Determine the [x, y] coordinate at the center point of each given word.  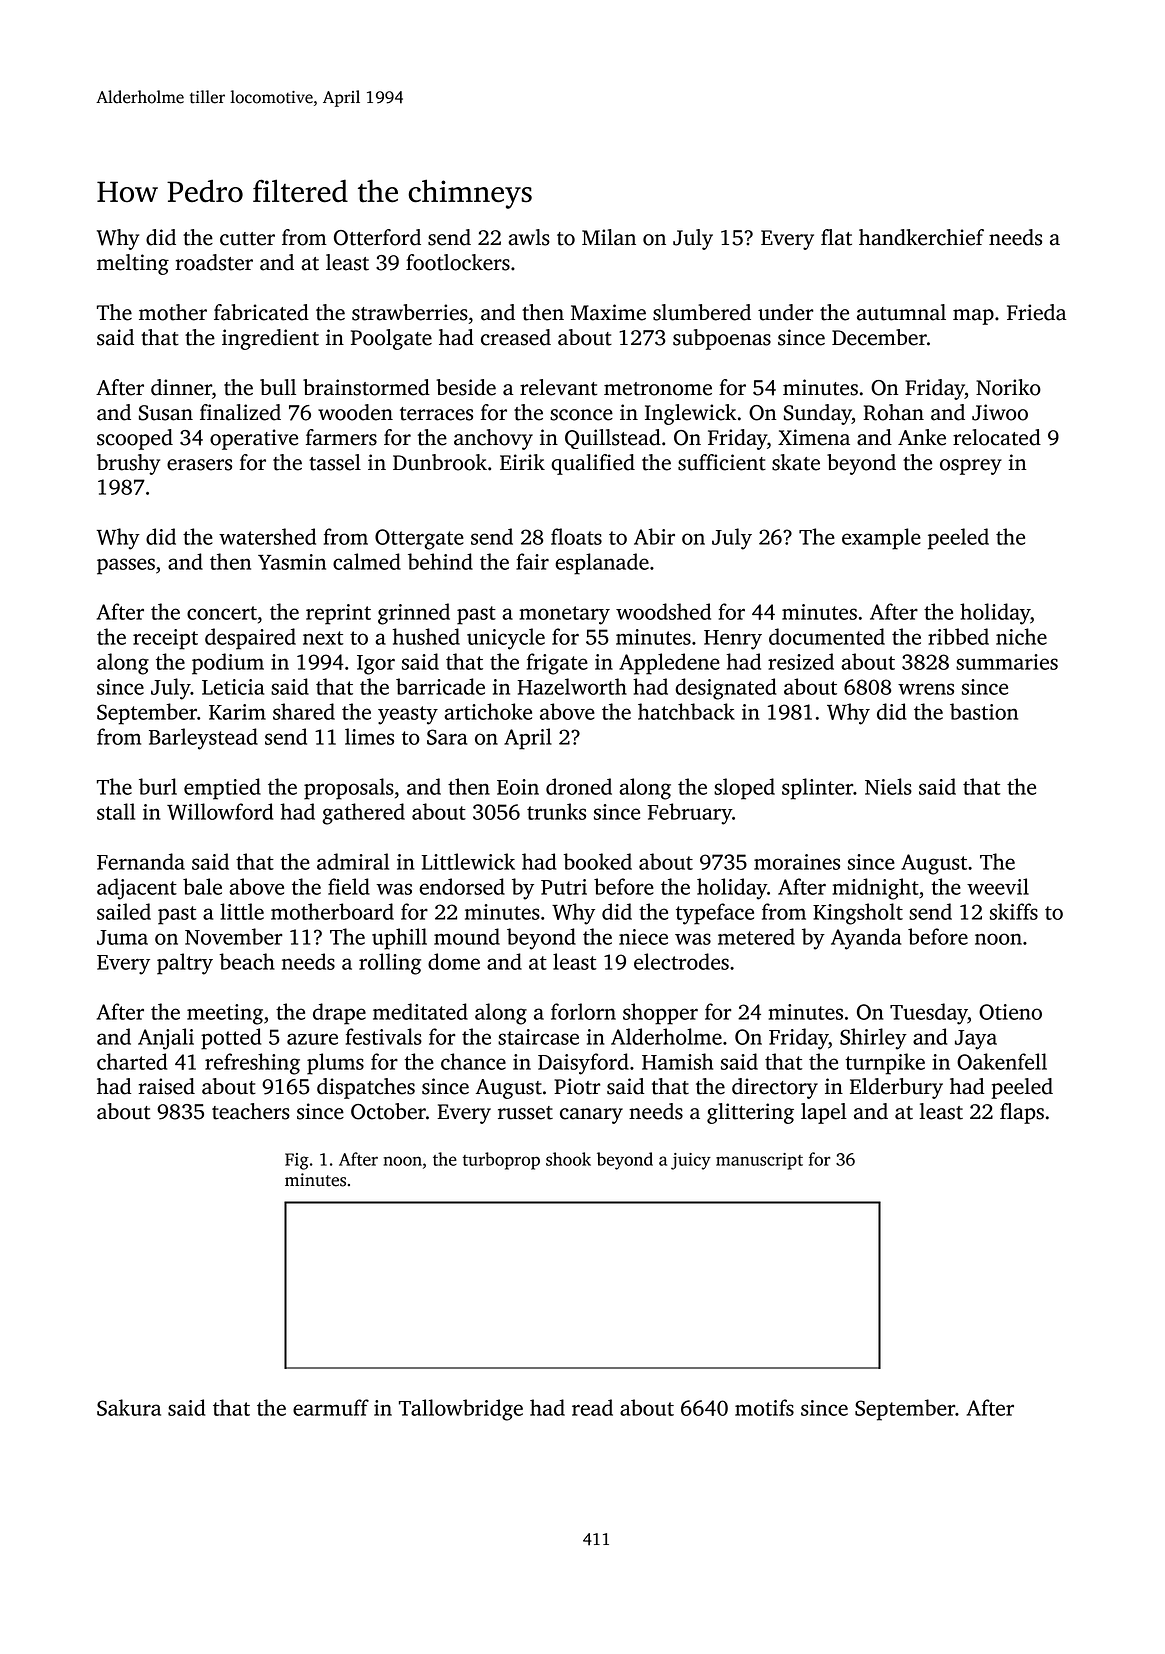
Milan [609, 237]
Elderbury [896, 1088]
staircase [538, 1037]
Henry [733, 640]
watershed [267, 536]
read [592, 1407]
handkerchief [921, 237]
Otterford [377, 237]
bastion [984, 711]
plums [335, 1064]
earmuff [331, 1407]
